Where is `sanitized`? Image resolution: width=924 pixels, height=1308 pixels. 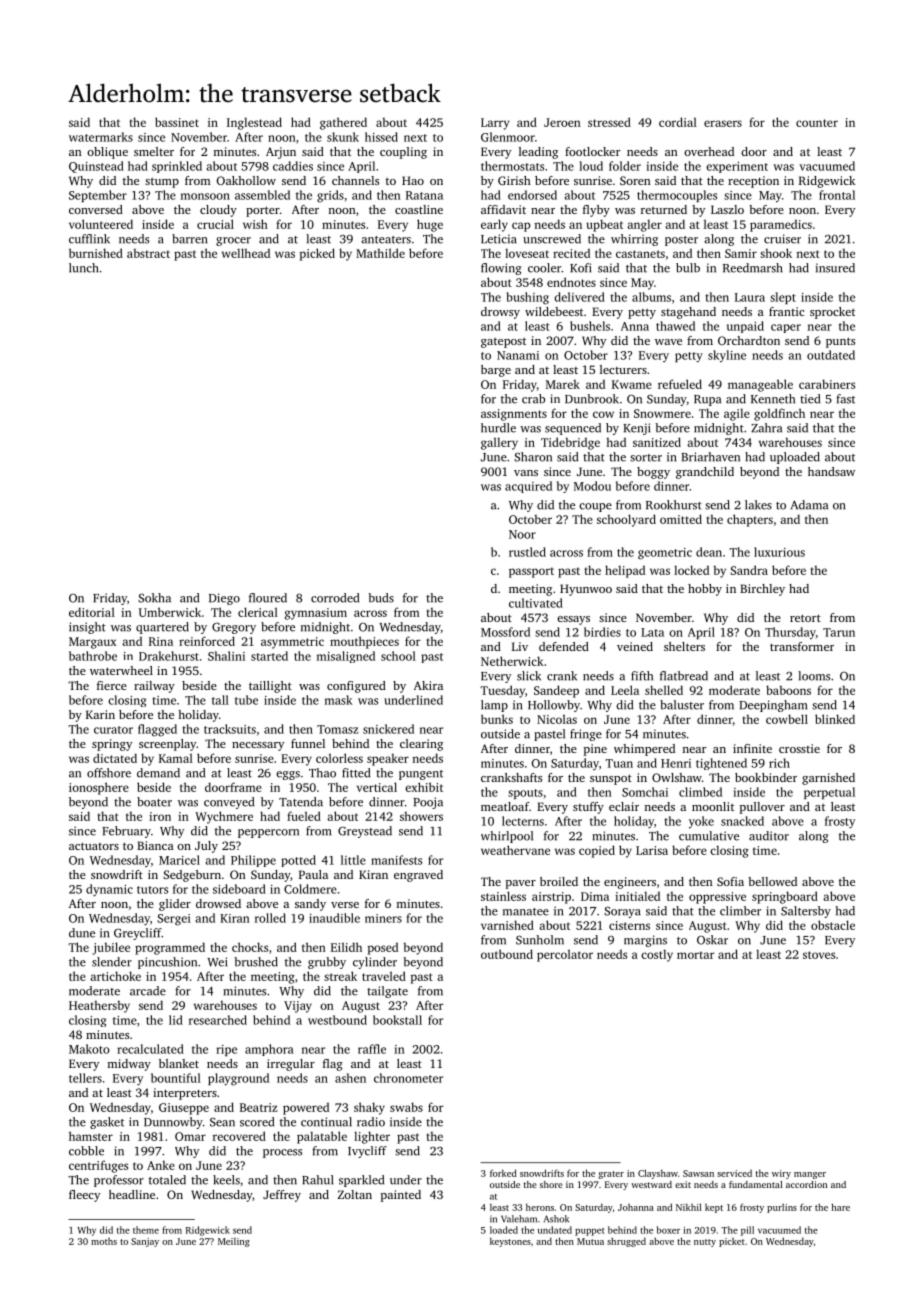
sanitized is located at coordinates (657, 442).
